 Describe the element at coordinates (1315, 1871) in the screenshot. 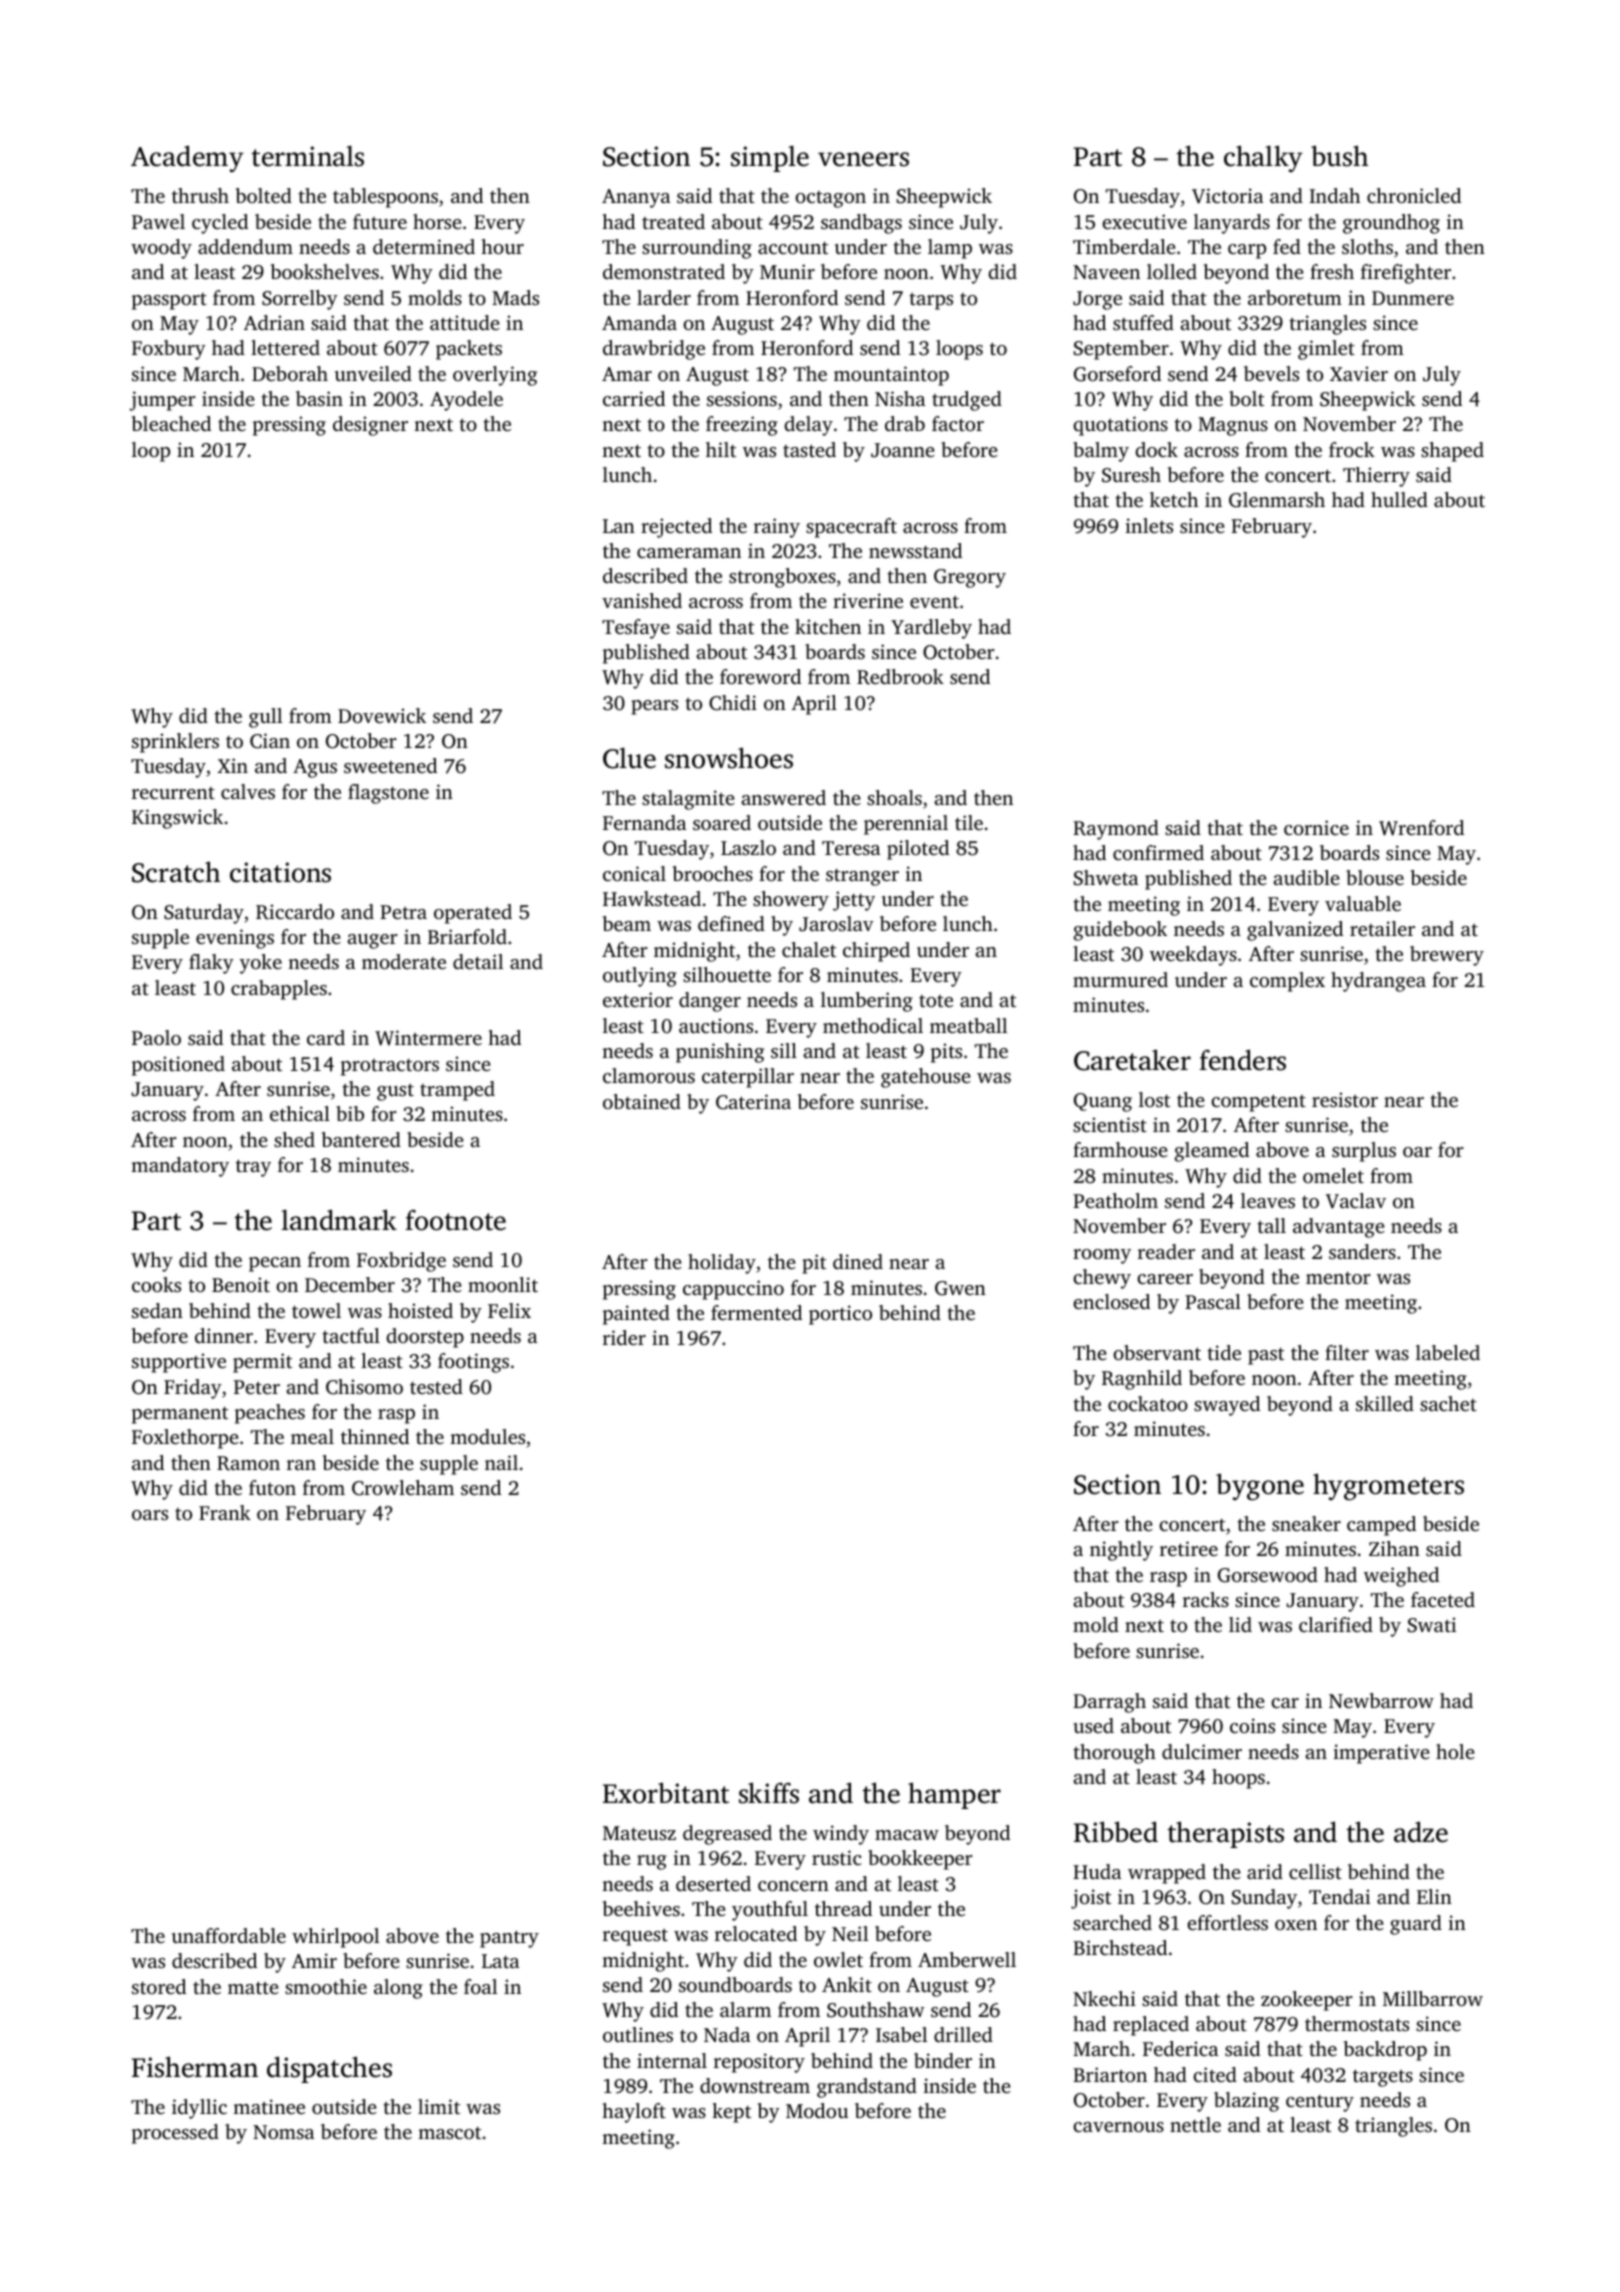

I see `cellist` at that location.
